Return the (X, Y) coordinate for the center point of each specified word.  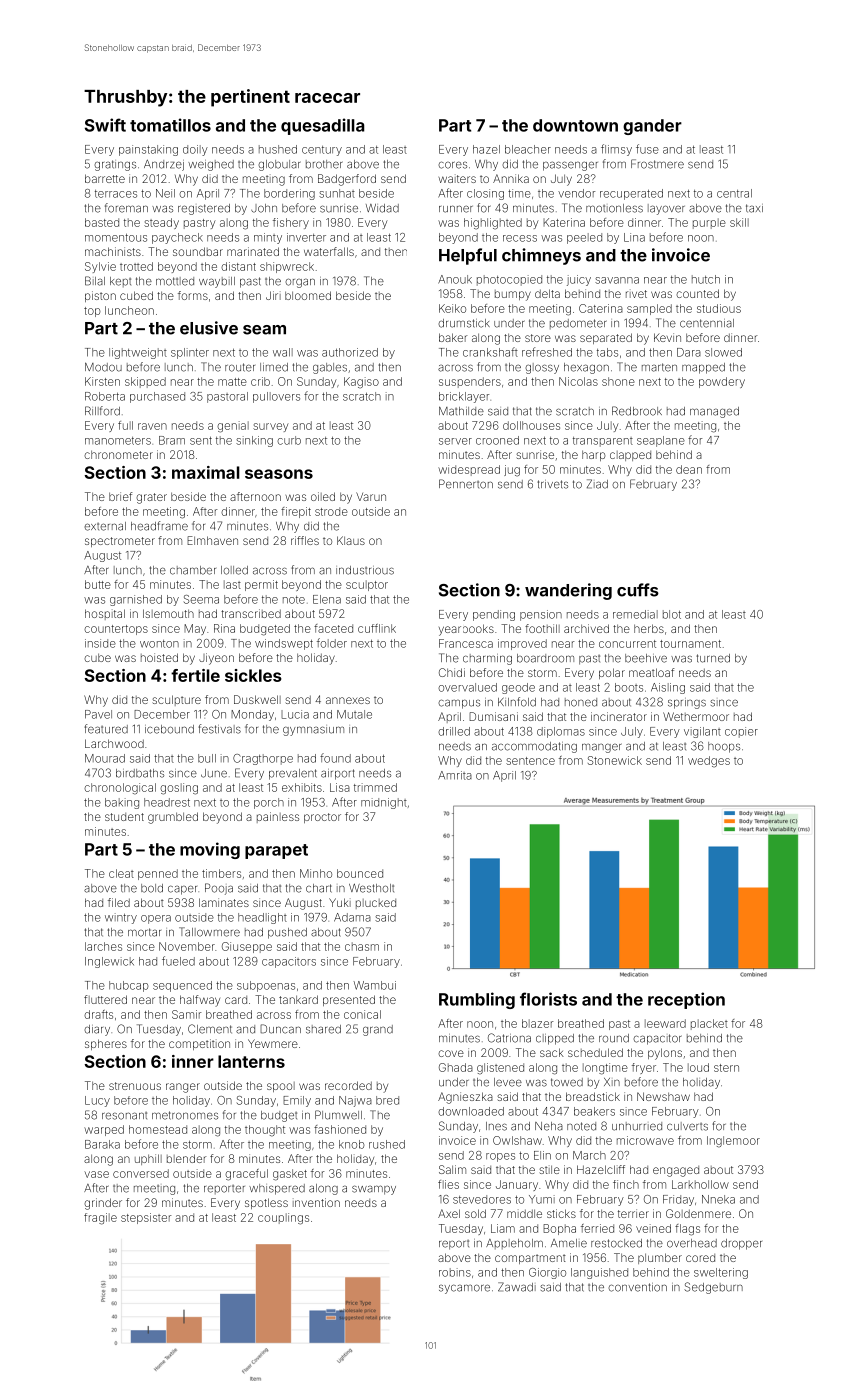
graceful (246, 1175)
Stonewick (615, 760)
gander (652, 127)
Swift (105, 125)
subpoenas (266, 986)
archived (586, 628)
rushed (387, 1144)
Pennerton (466, 484)
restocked (616, 1243)
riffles (305, 540)
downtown (575, 125)
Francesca (466, 643)
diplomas (561, 732)
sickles (253, 675)
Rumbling (477, 1000)
